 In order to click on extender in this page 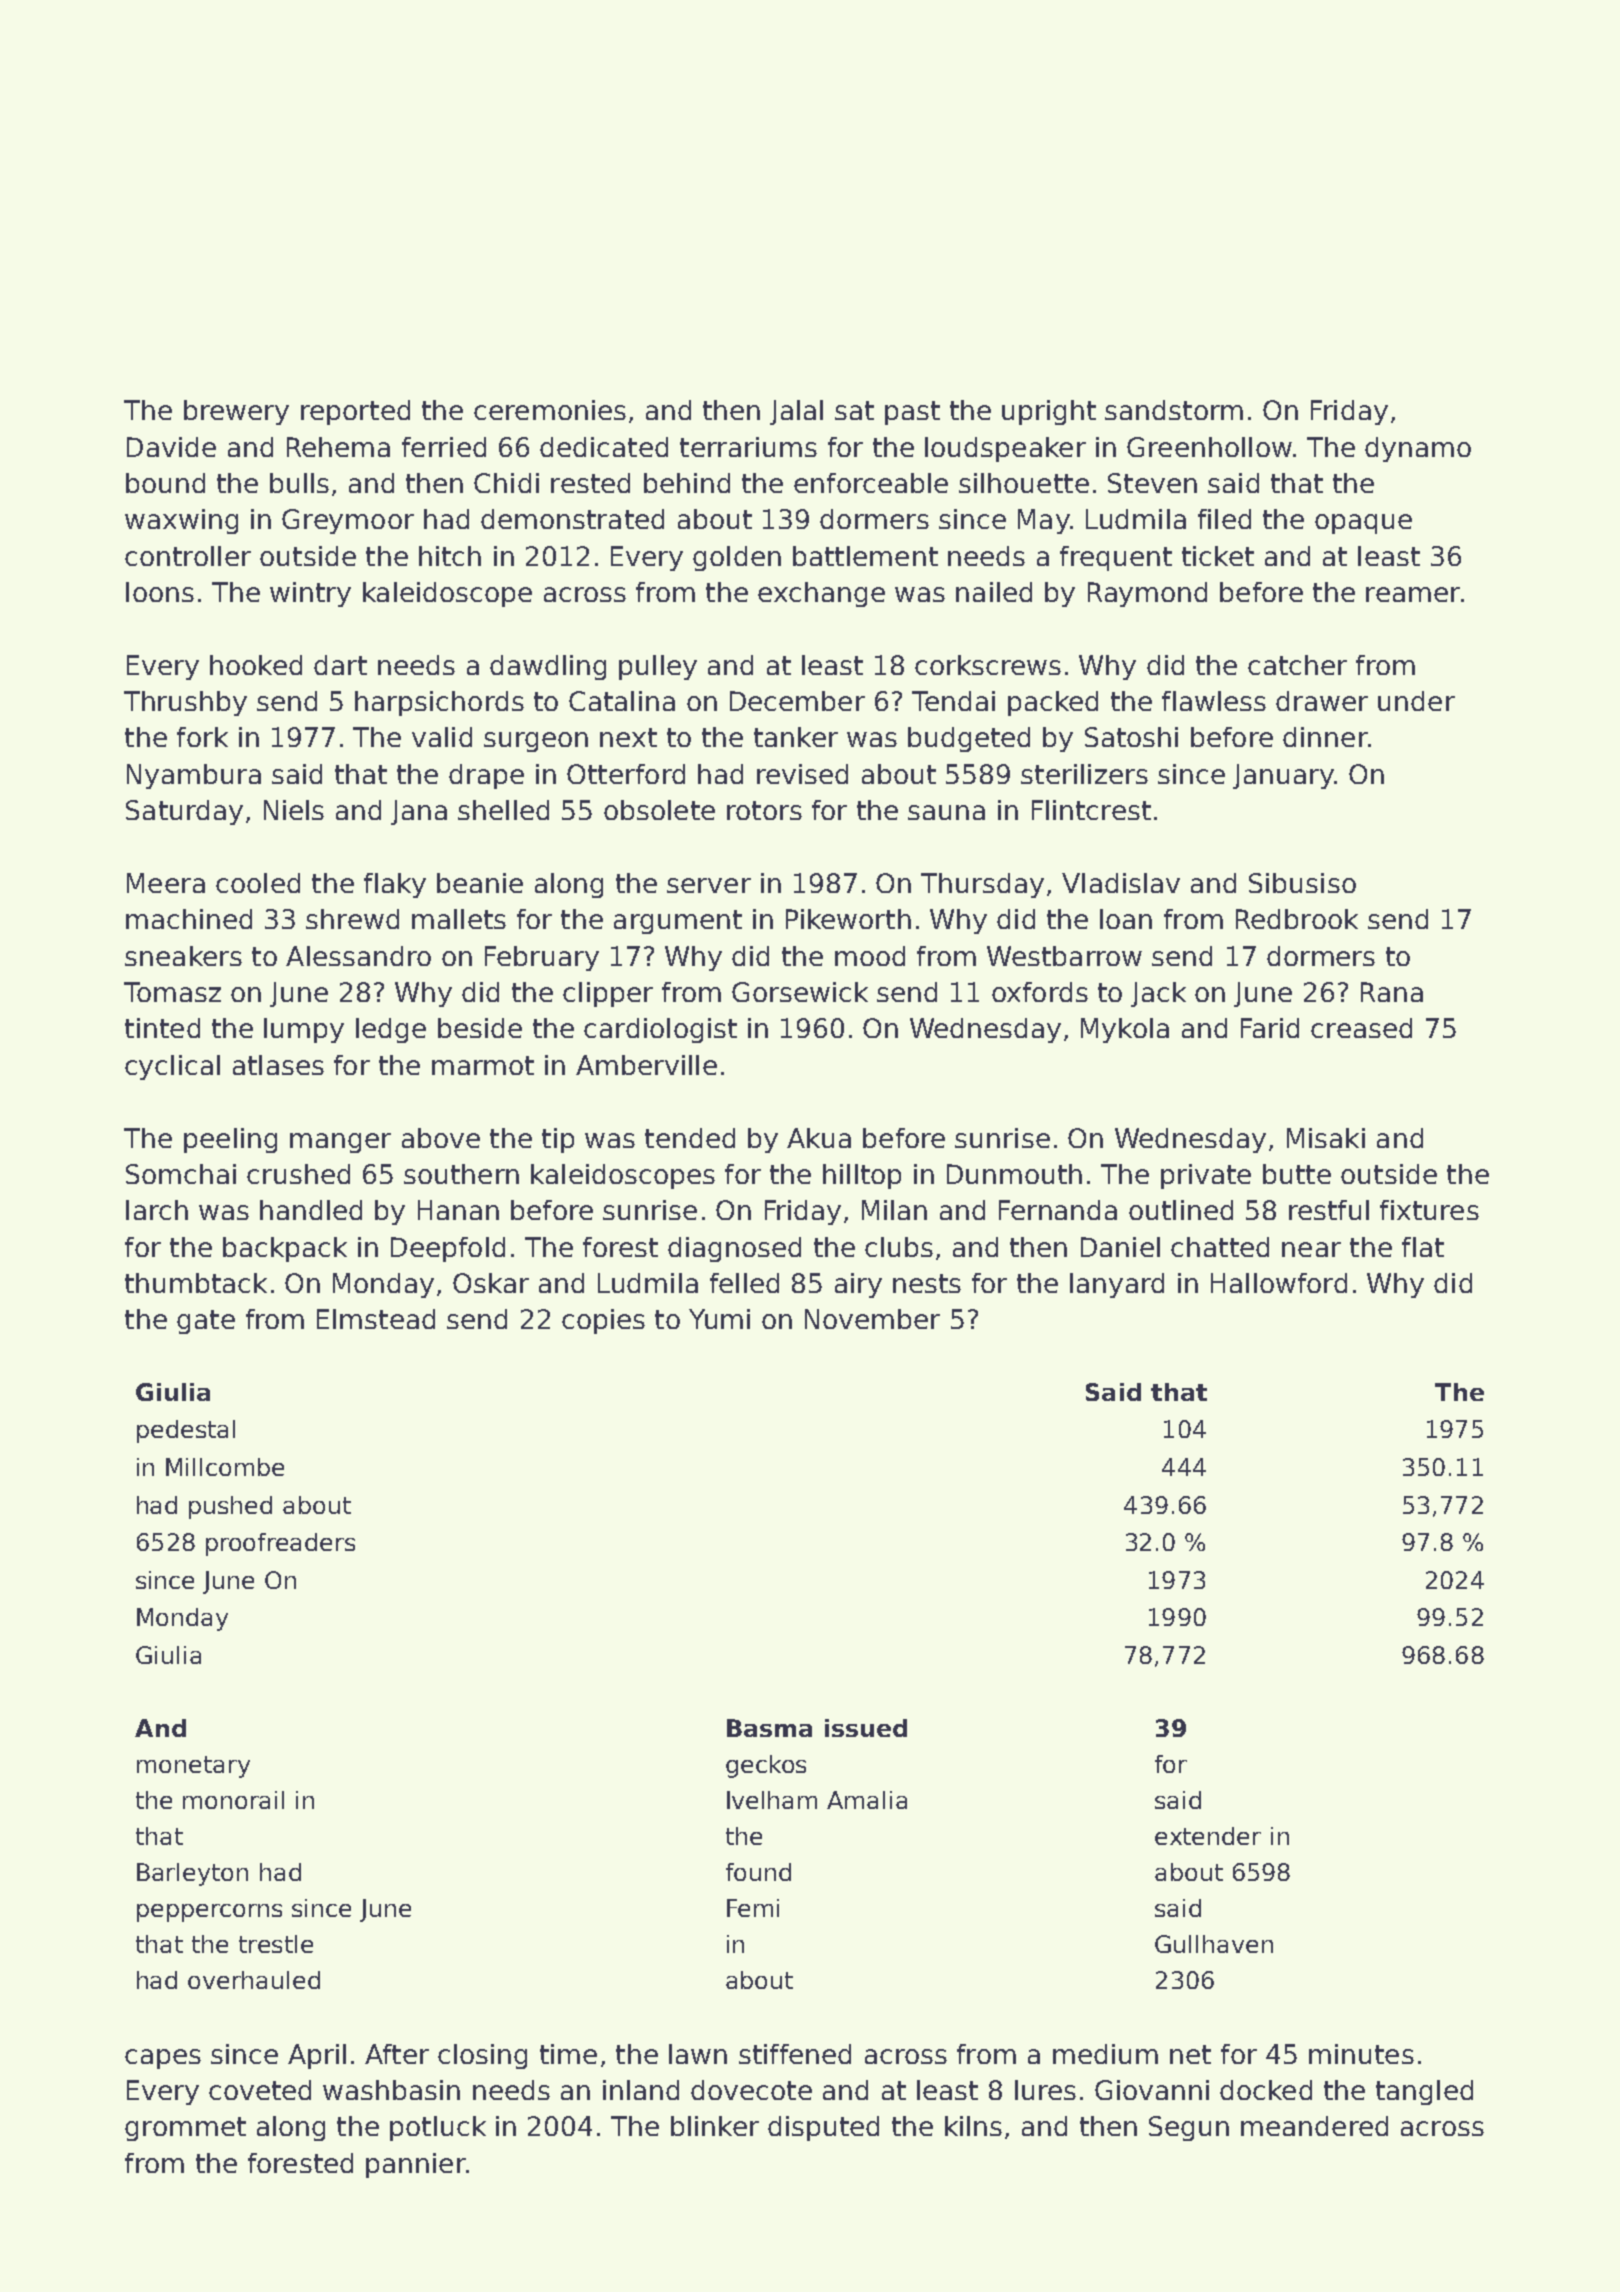, I will do `click(1208, 1836)`.
